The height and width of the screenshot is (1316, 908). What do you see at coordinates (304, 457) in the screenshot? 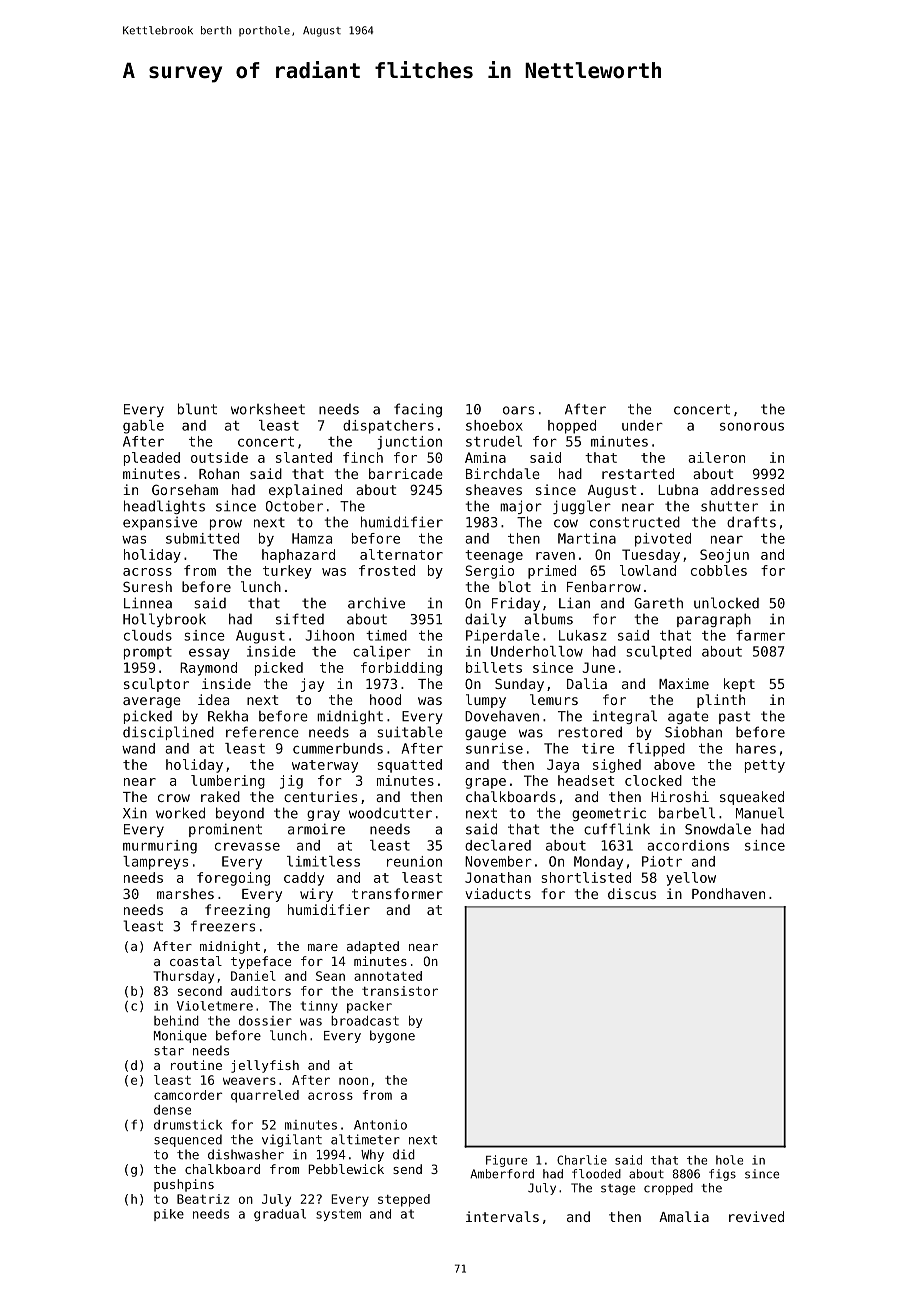
I see `slanted` at bounding box center [304, 457].
